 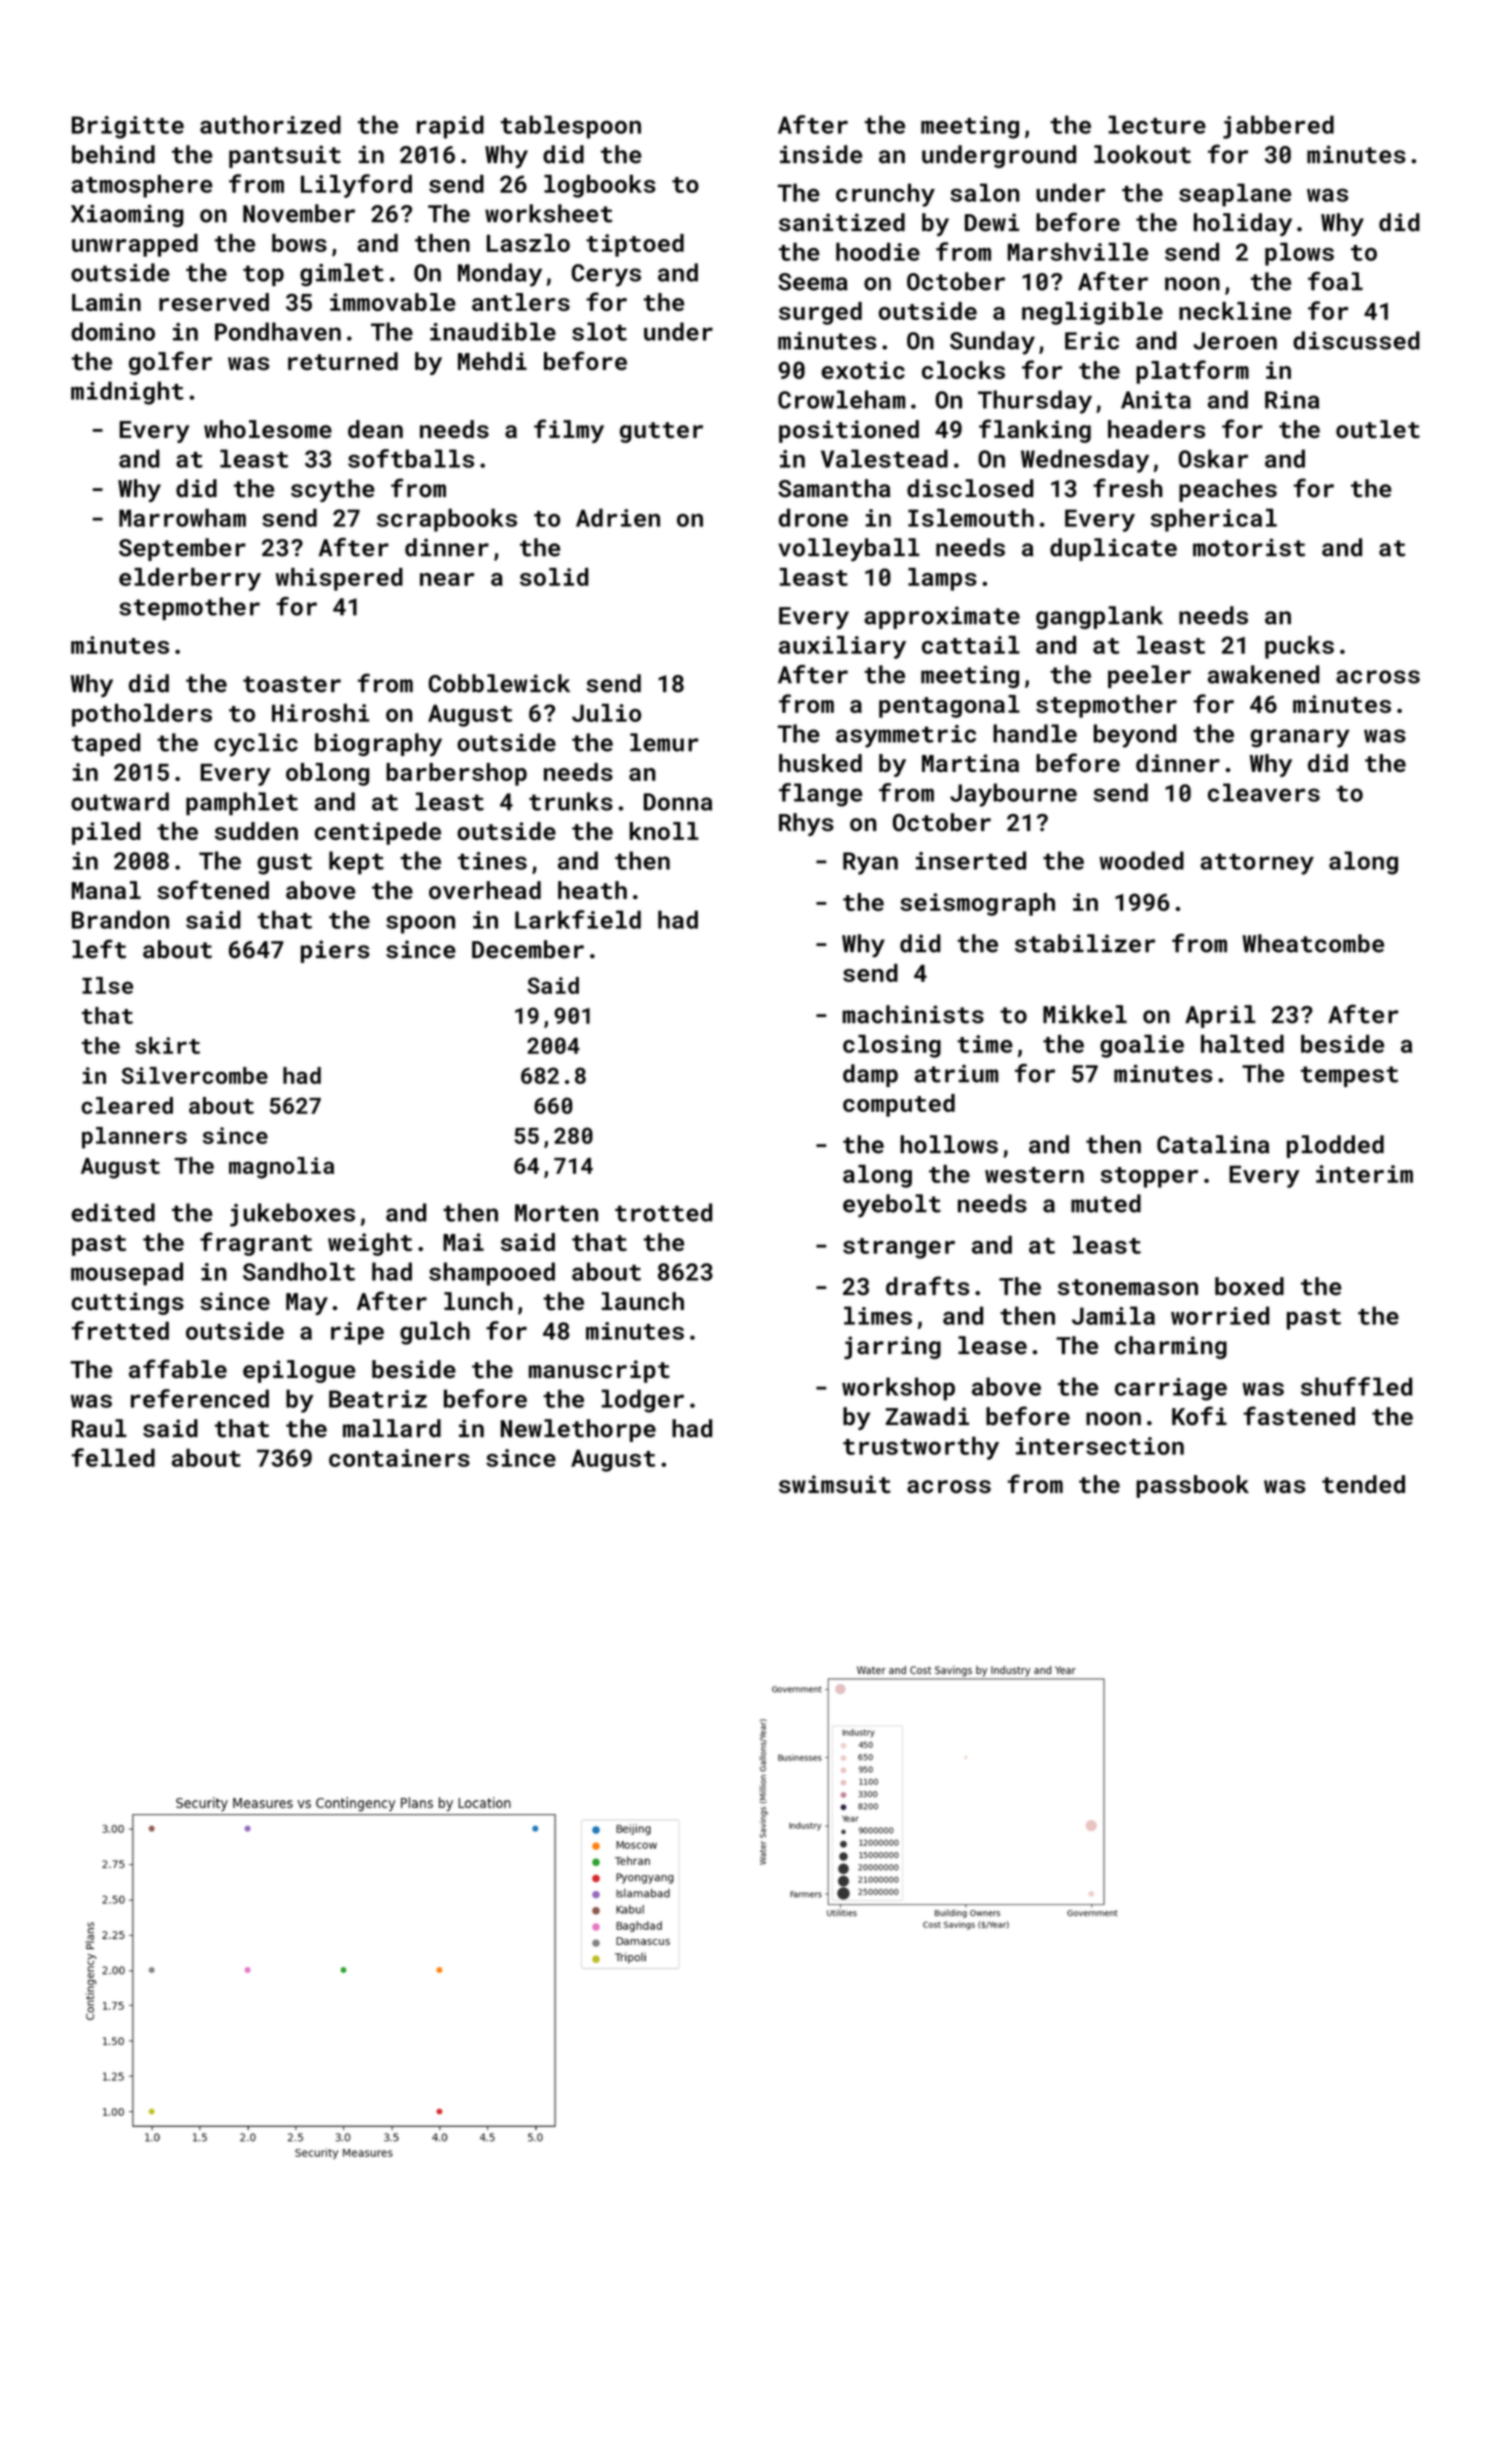 What do you see at coordinates (899, 1105) in the page?
I see `computed` at bounding box center [899, 1105].
